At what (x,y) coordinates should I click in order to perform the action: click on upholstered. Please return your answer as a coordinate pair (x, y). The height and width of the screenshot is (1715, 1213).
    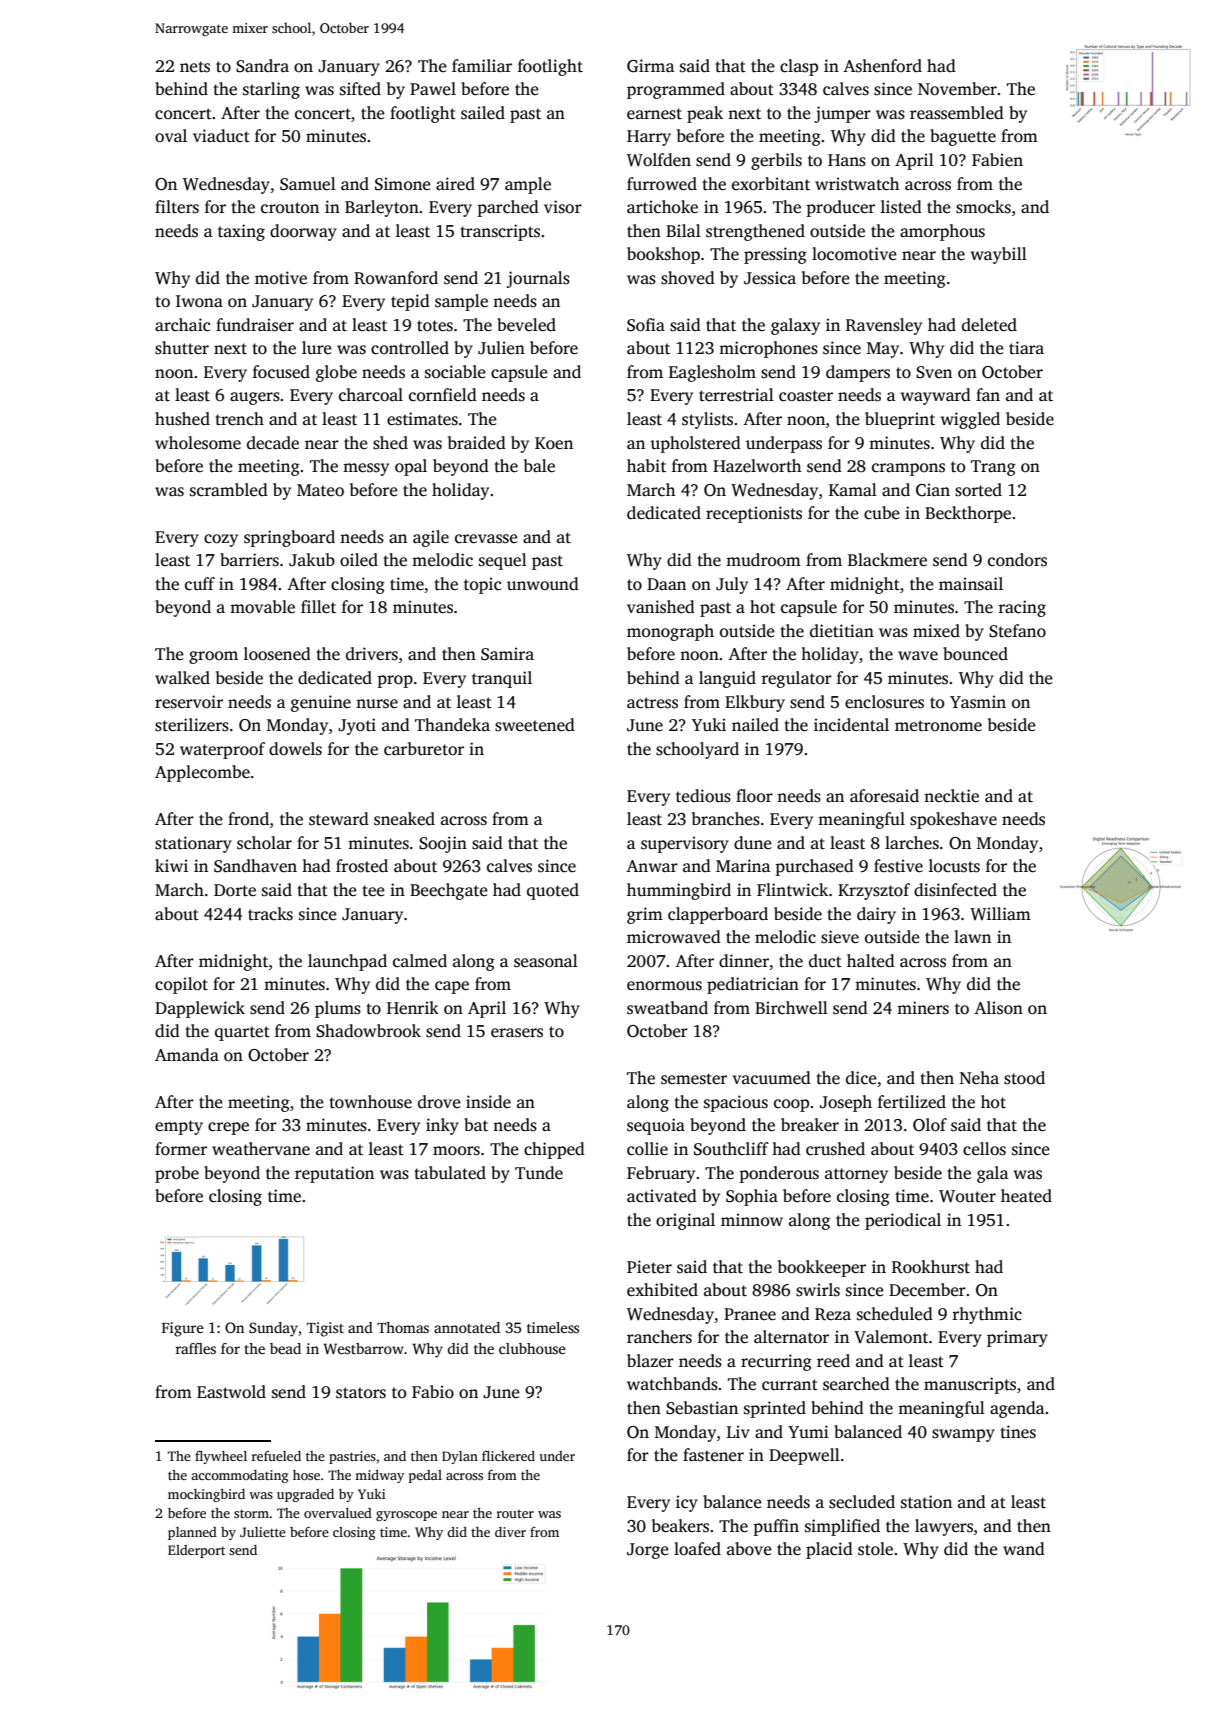
    Looking at the image, I should click on (695, 444).
